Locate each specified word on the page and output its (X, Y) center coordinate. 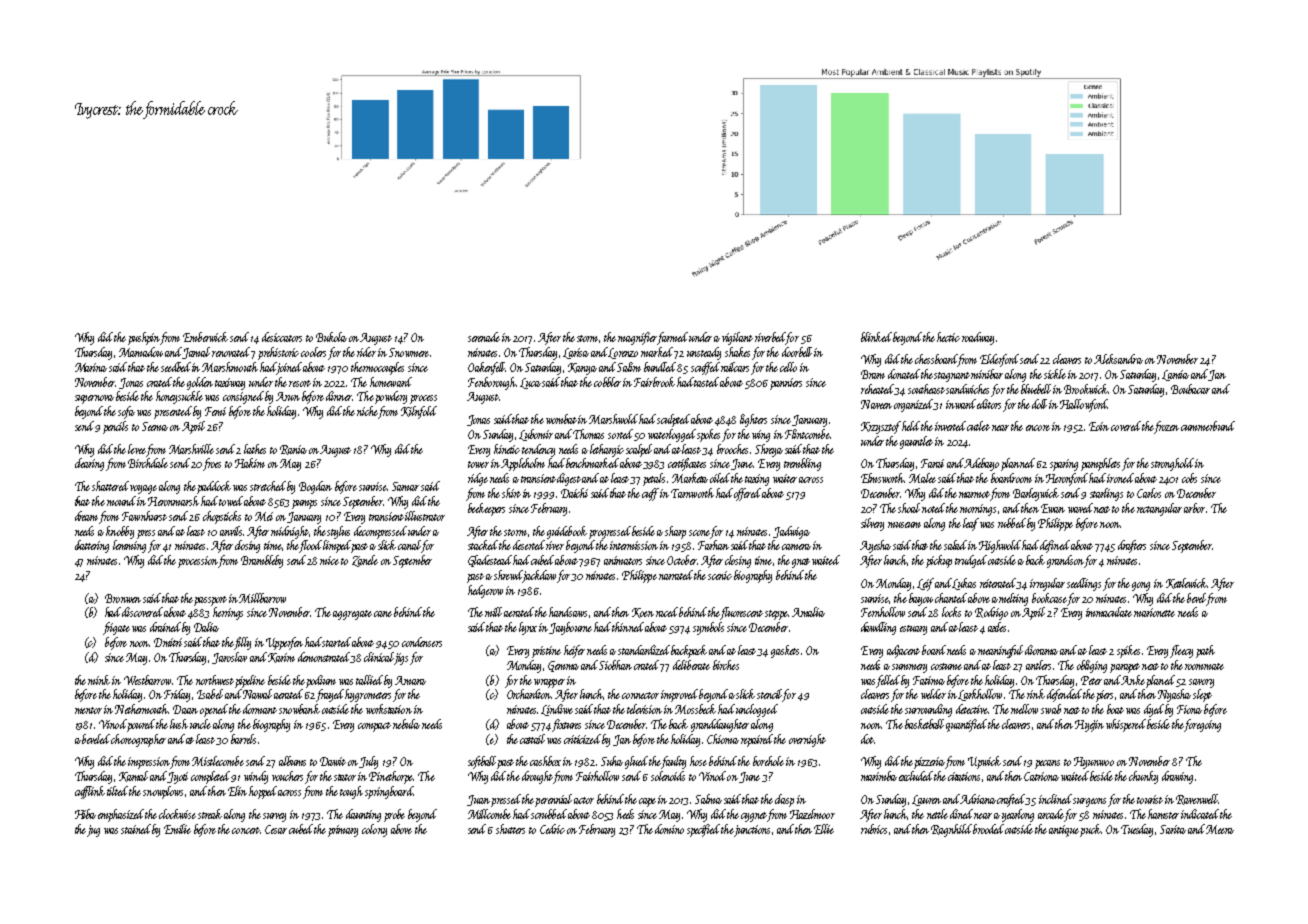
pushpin (144, 338)
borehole (768, 761)
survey (274, 817)
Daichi (574, 493)
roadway (978, 338)
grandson (1065, 561)
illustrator (425, 516)
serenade (484, 337)
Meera (1220, 829)
